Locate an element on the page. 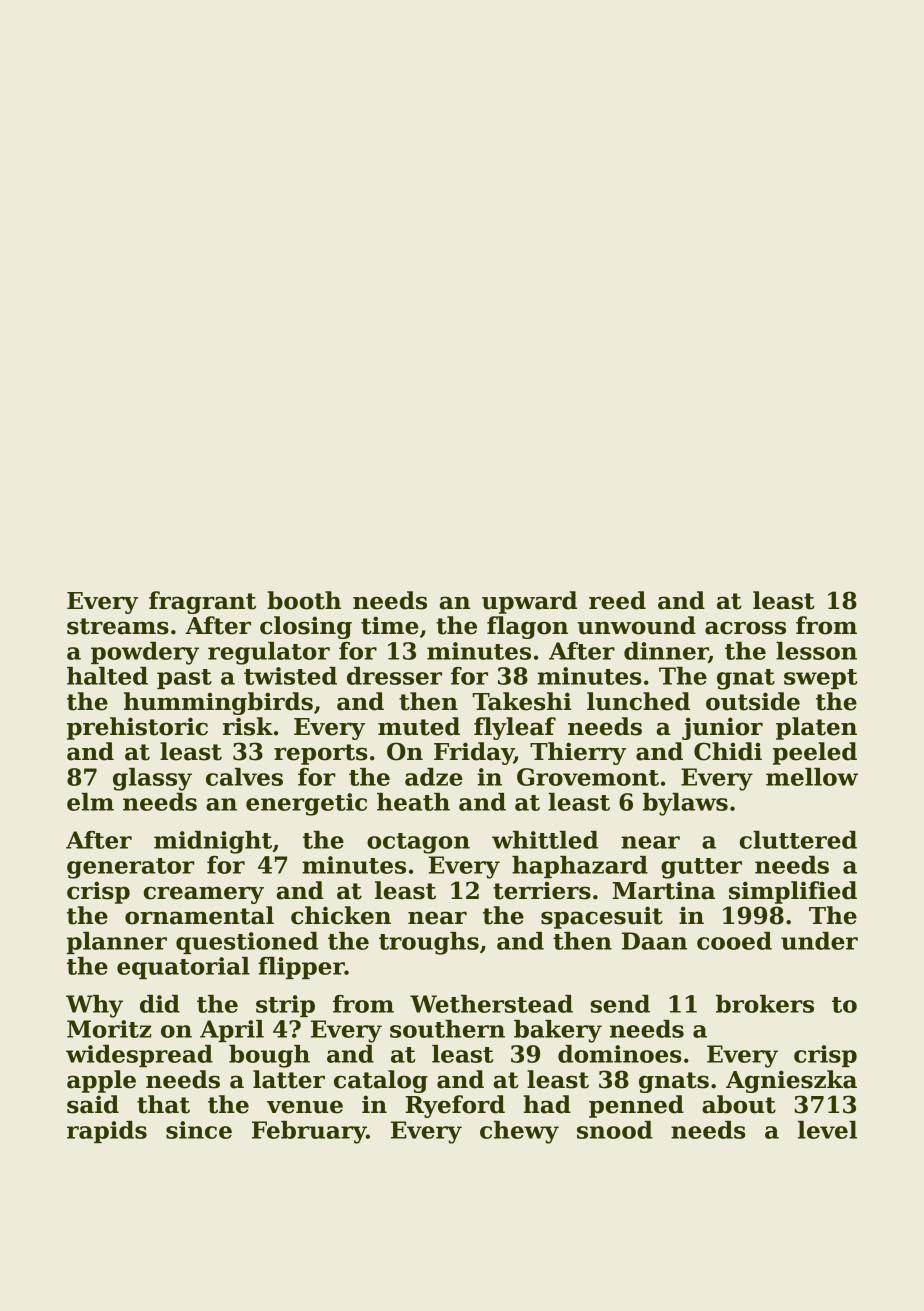 The image size is (924, 1311). bylaws is located at coordinates (685, 804).
